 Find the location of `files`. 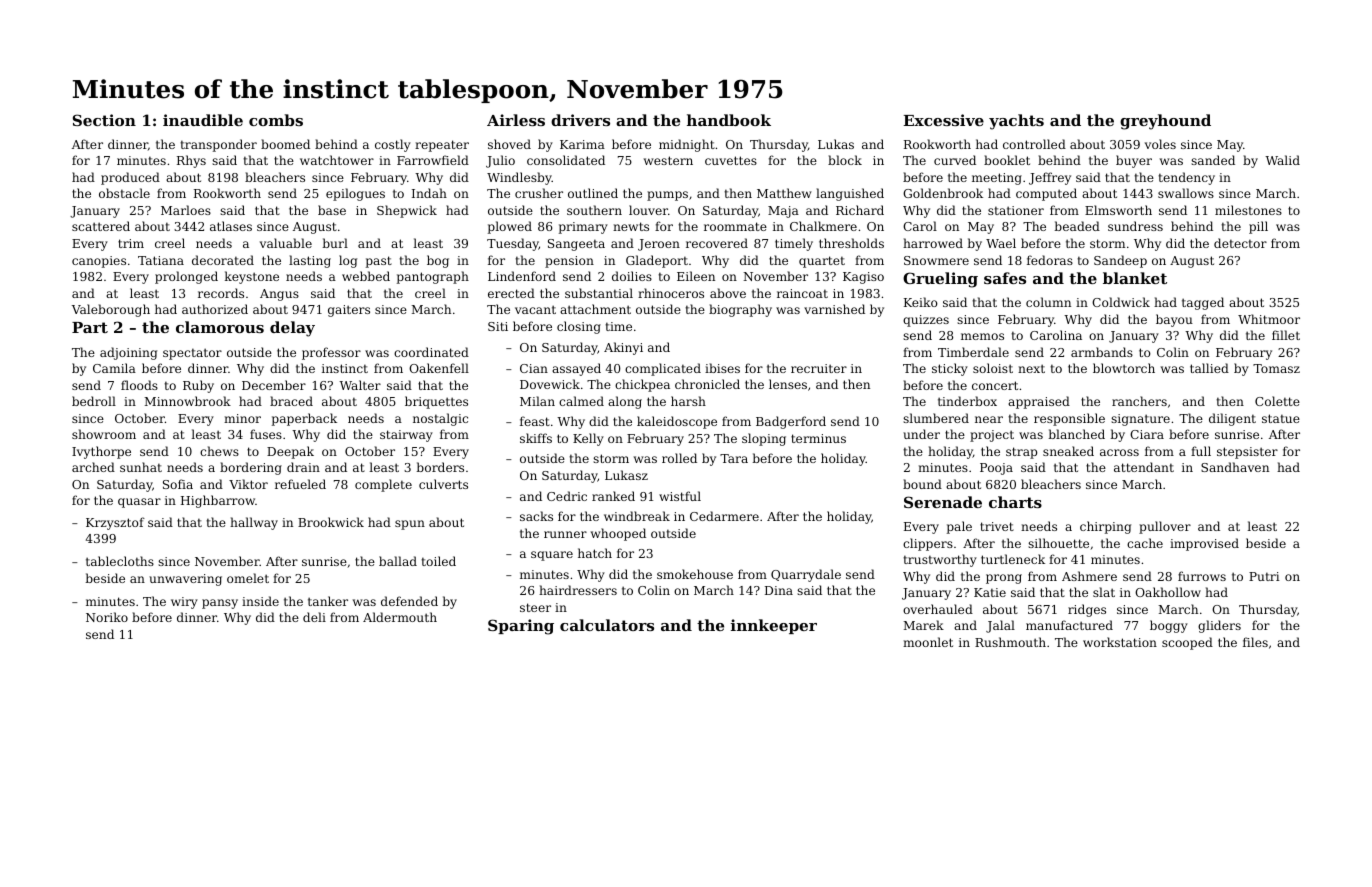

files is located at coordinates (1255, 642).
